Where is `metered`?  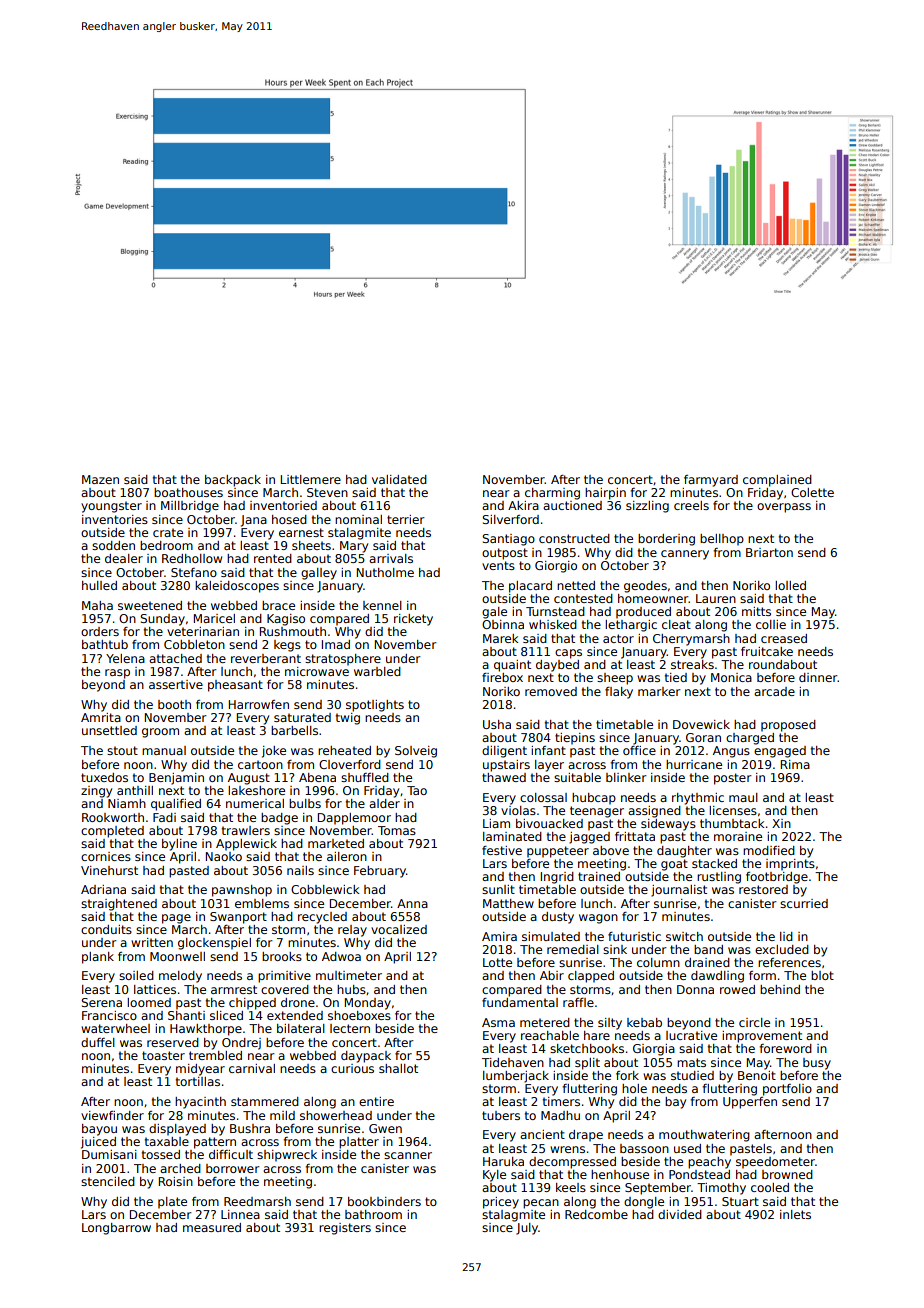 metered is located at coordinates (545, 1022).
